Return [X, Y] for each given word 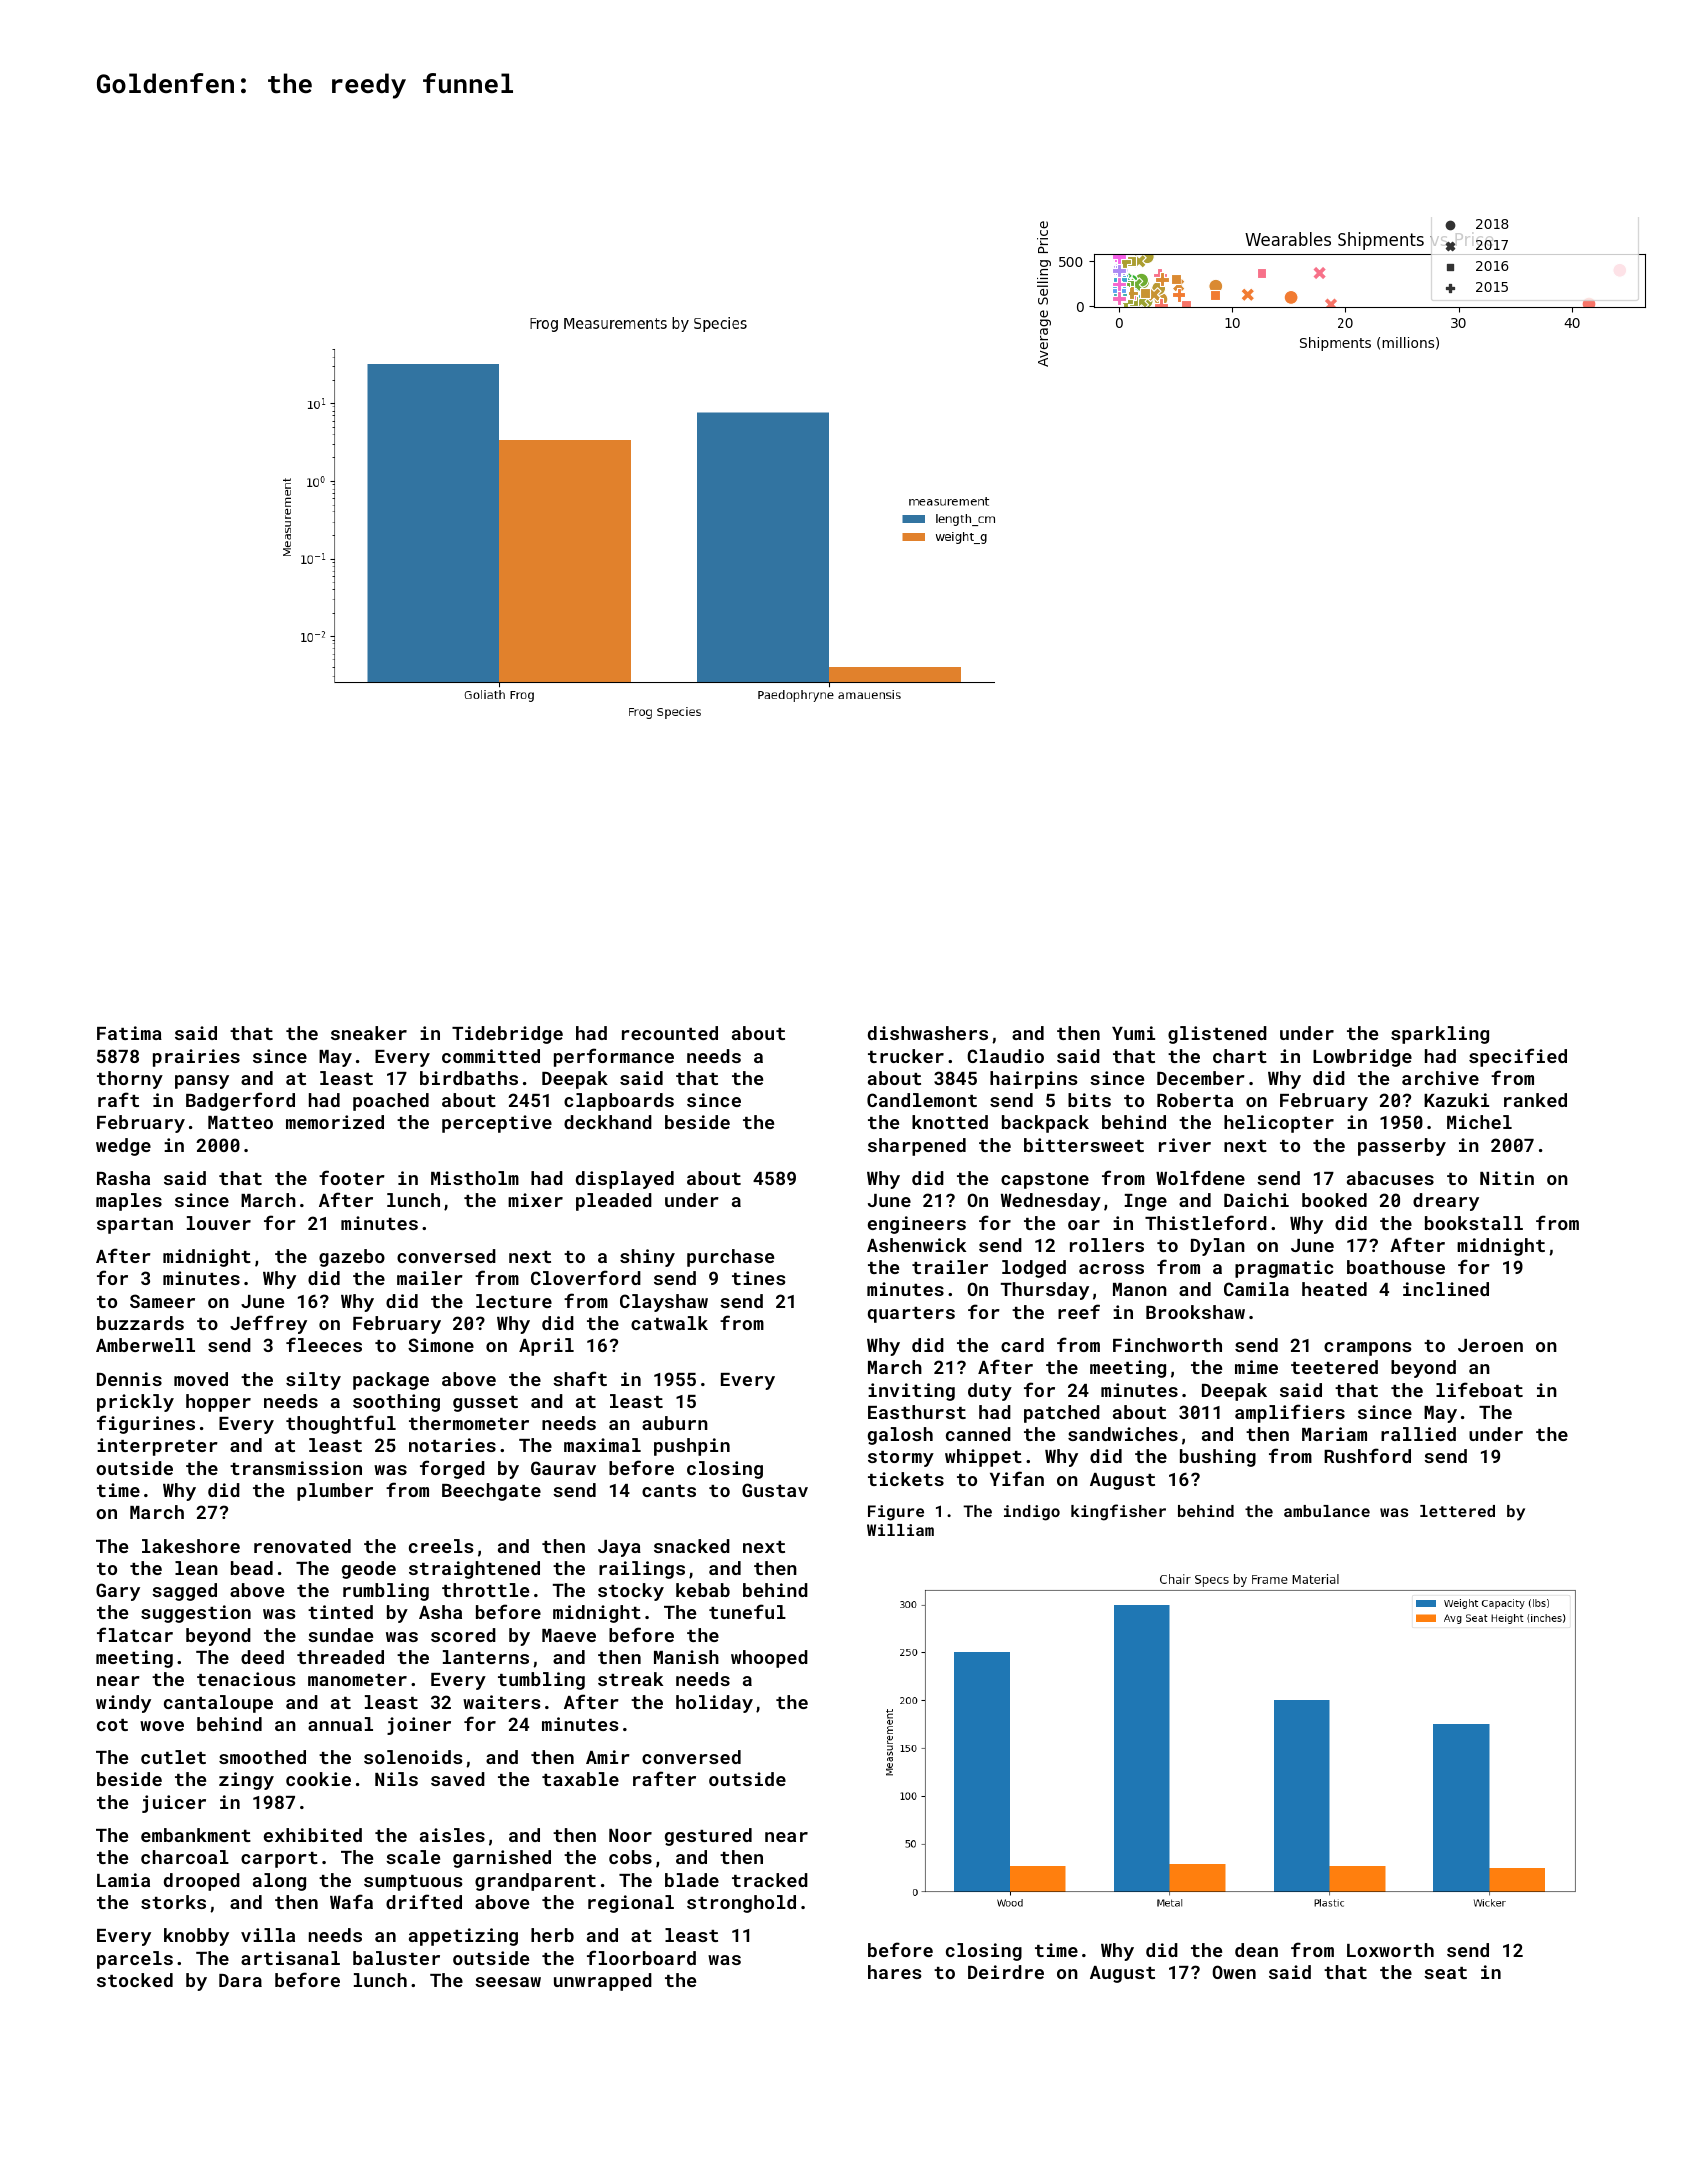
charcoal [185, 1857]
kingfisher [1118, 1512]
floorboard [641, 1957]
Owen [1234, 1972]
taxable [580, 1779]
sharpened [917, 1147]
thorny [130, 1080]
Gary [118, 1592]
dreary [1446, 1202]
